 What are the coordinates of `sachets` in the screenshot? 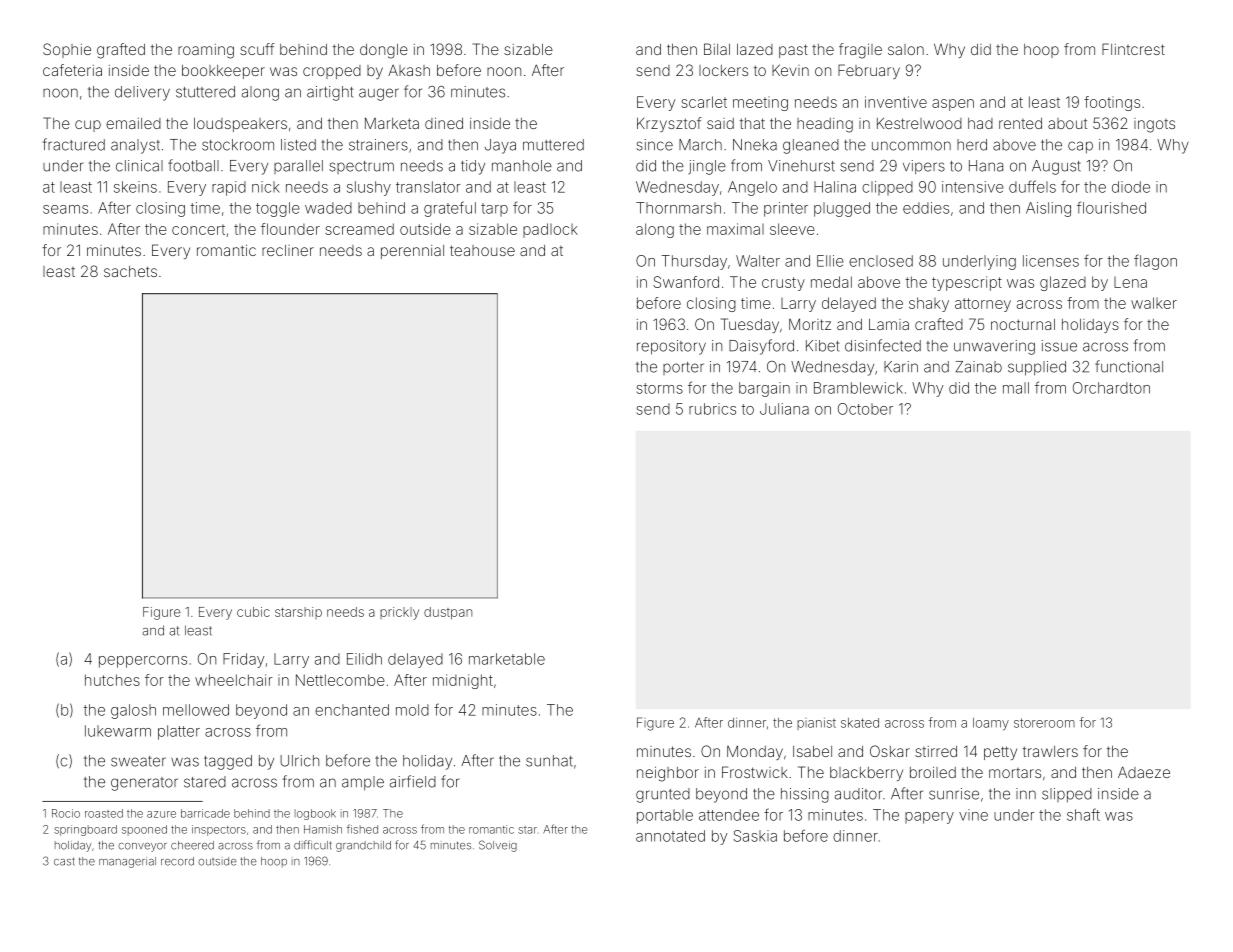 It's located at (130, 271).
